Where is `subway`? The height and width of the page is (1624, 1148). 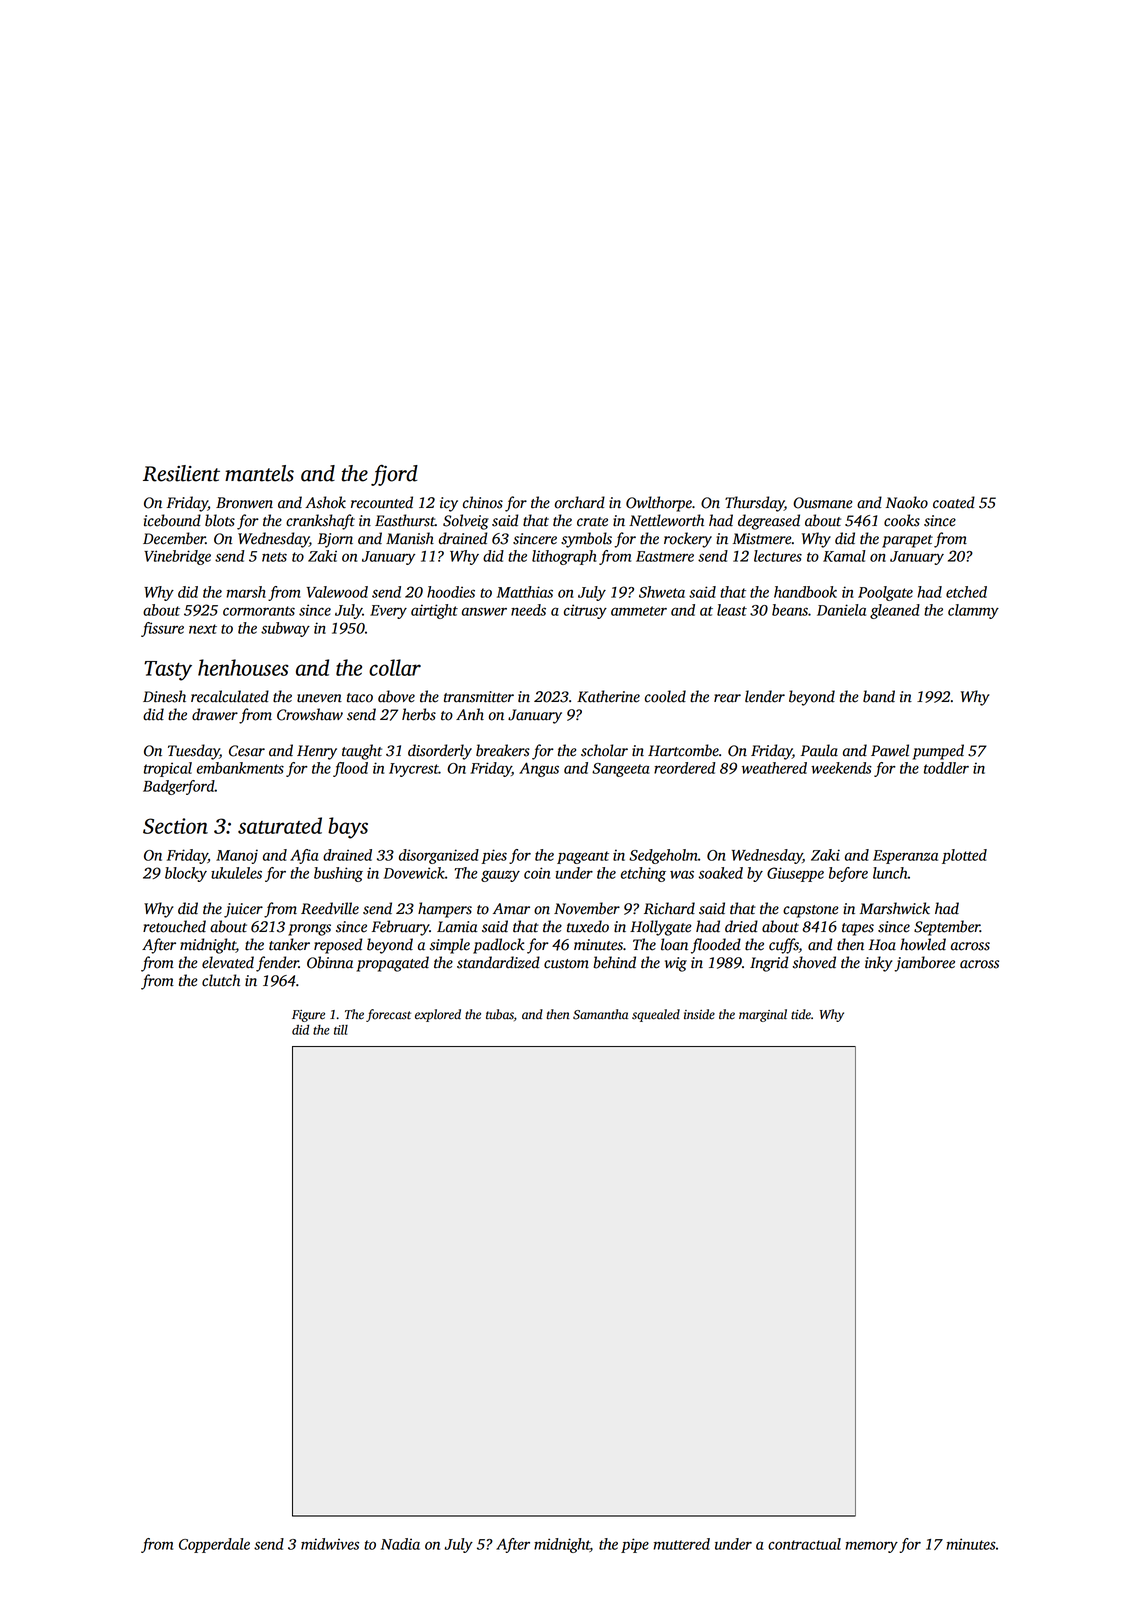
subway is located at coordinates (285, 629).
